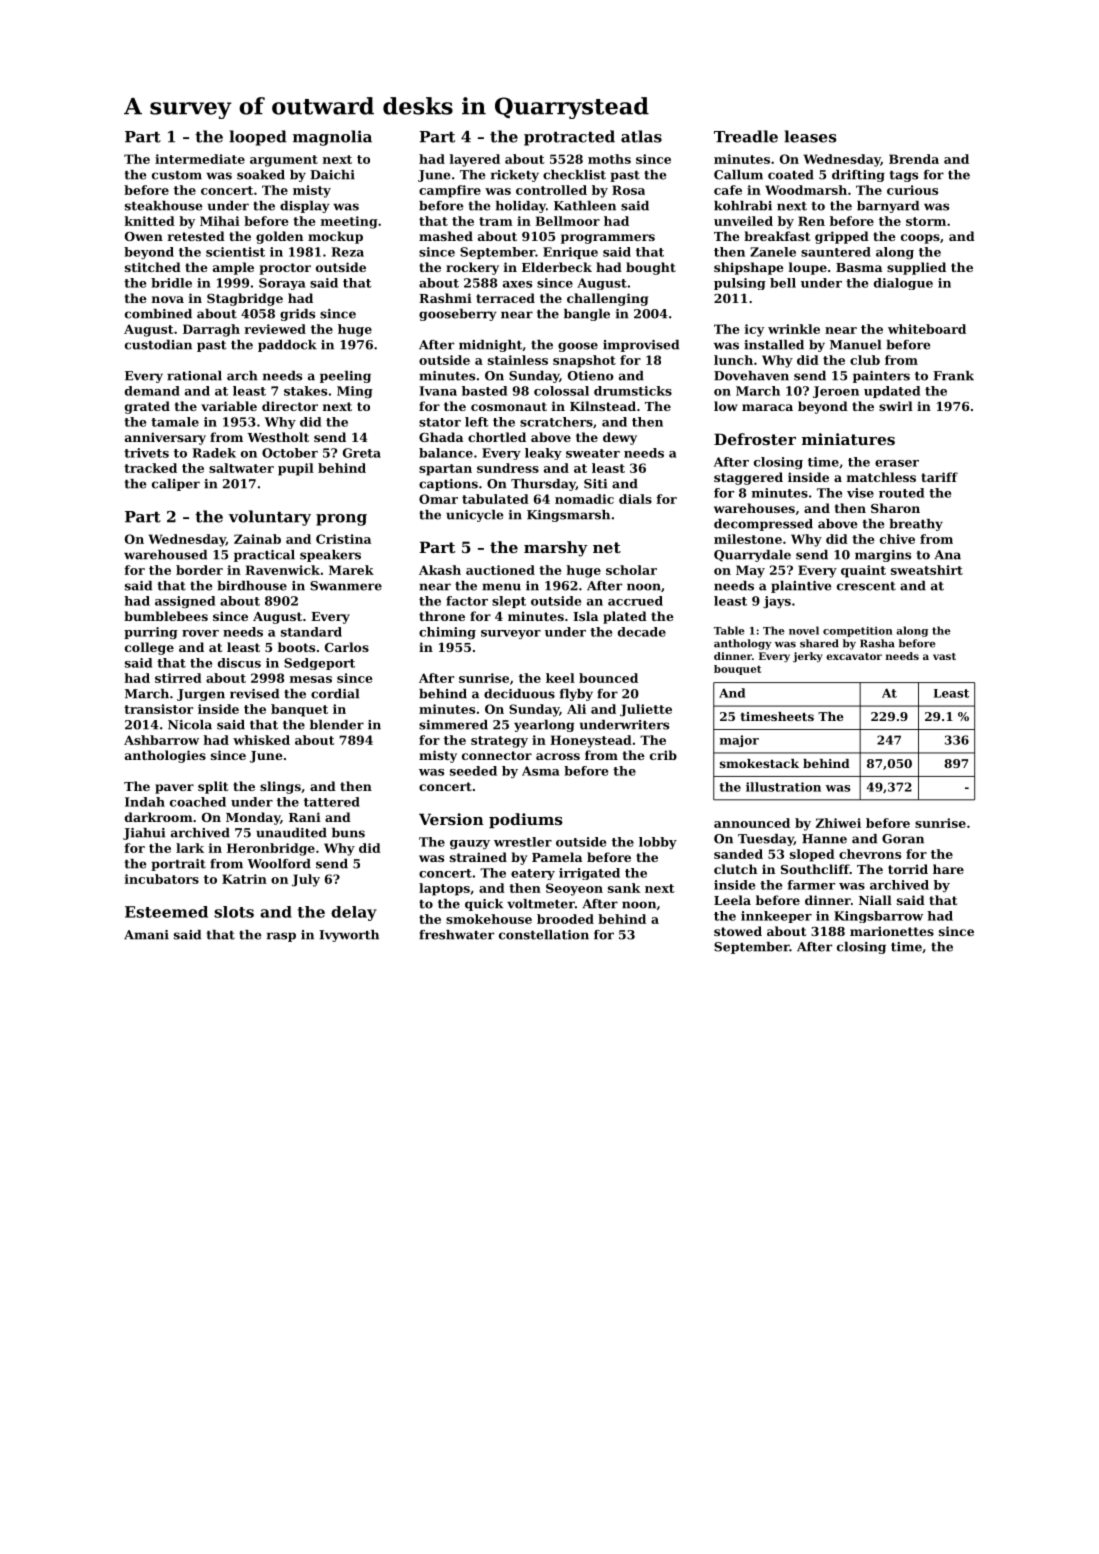 The width and height of the screenshot is (1099, 1554). Describe the element at coordinates (146, 935) in the screenshot. I see `Amani` at that location.
